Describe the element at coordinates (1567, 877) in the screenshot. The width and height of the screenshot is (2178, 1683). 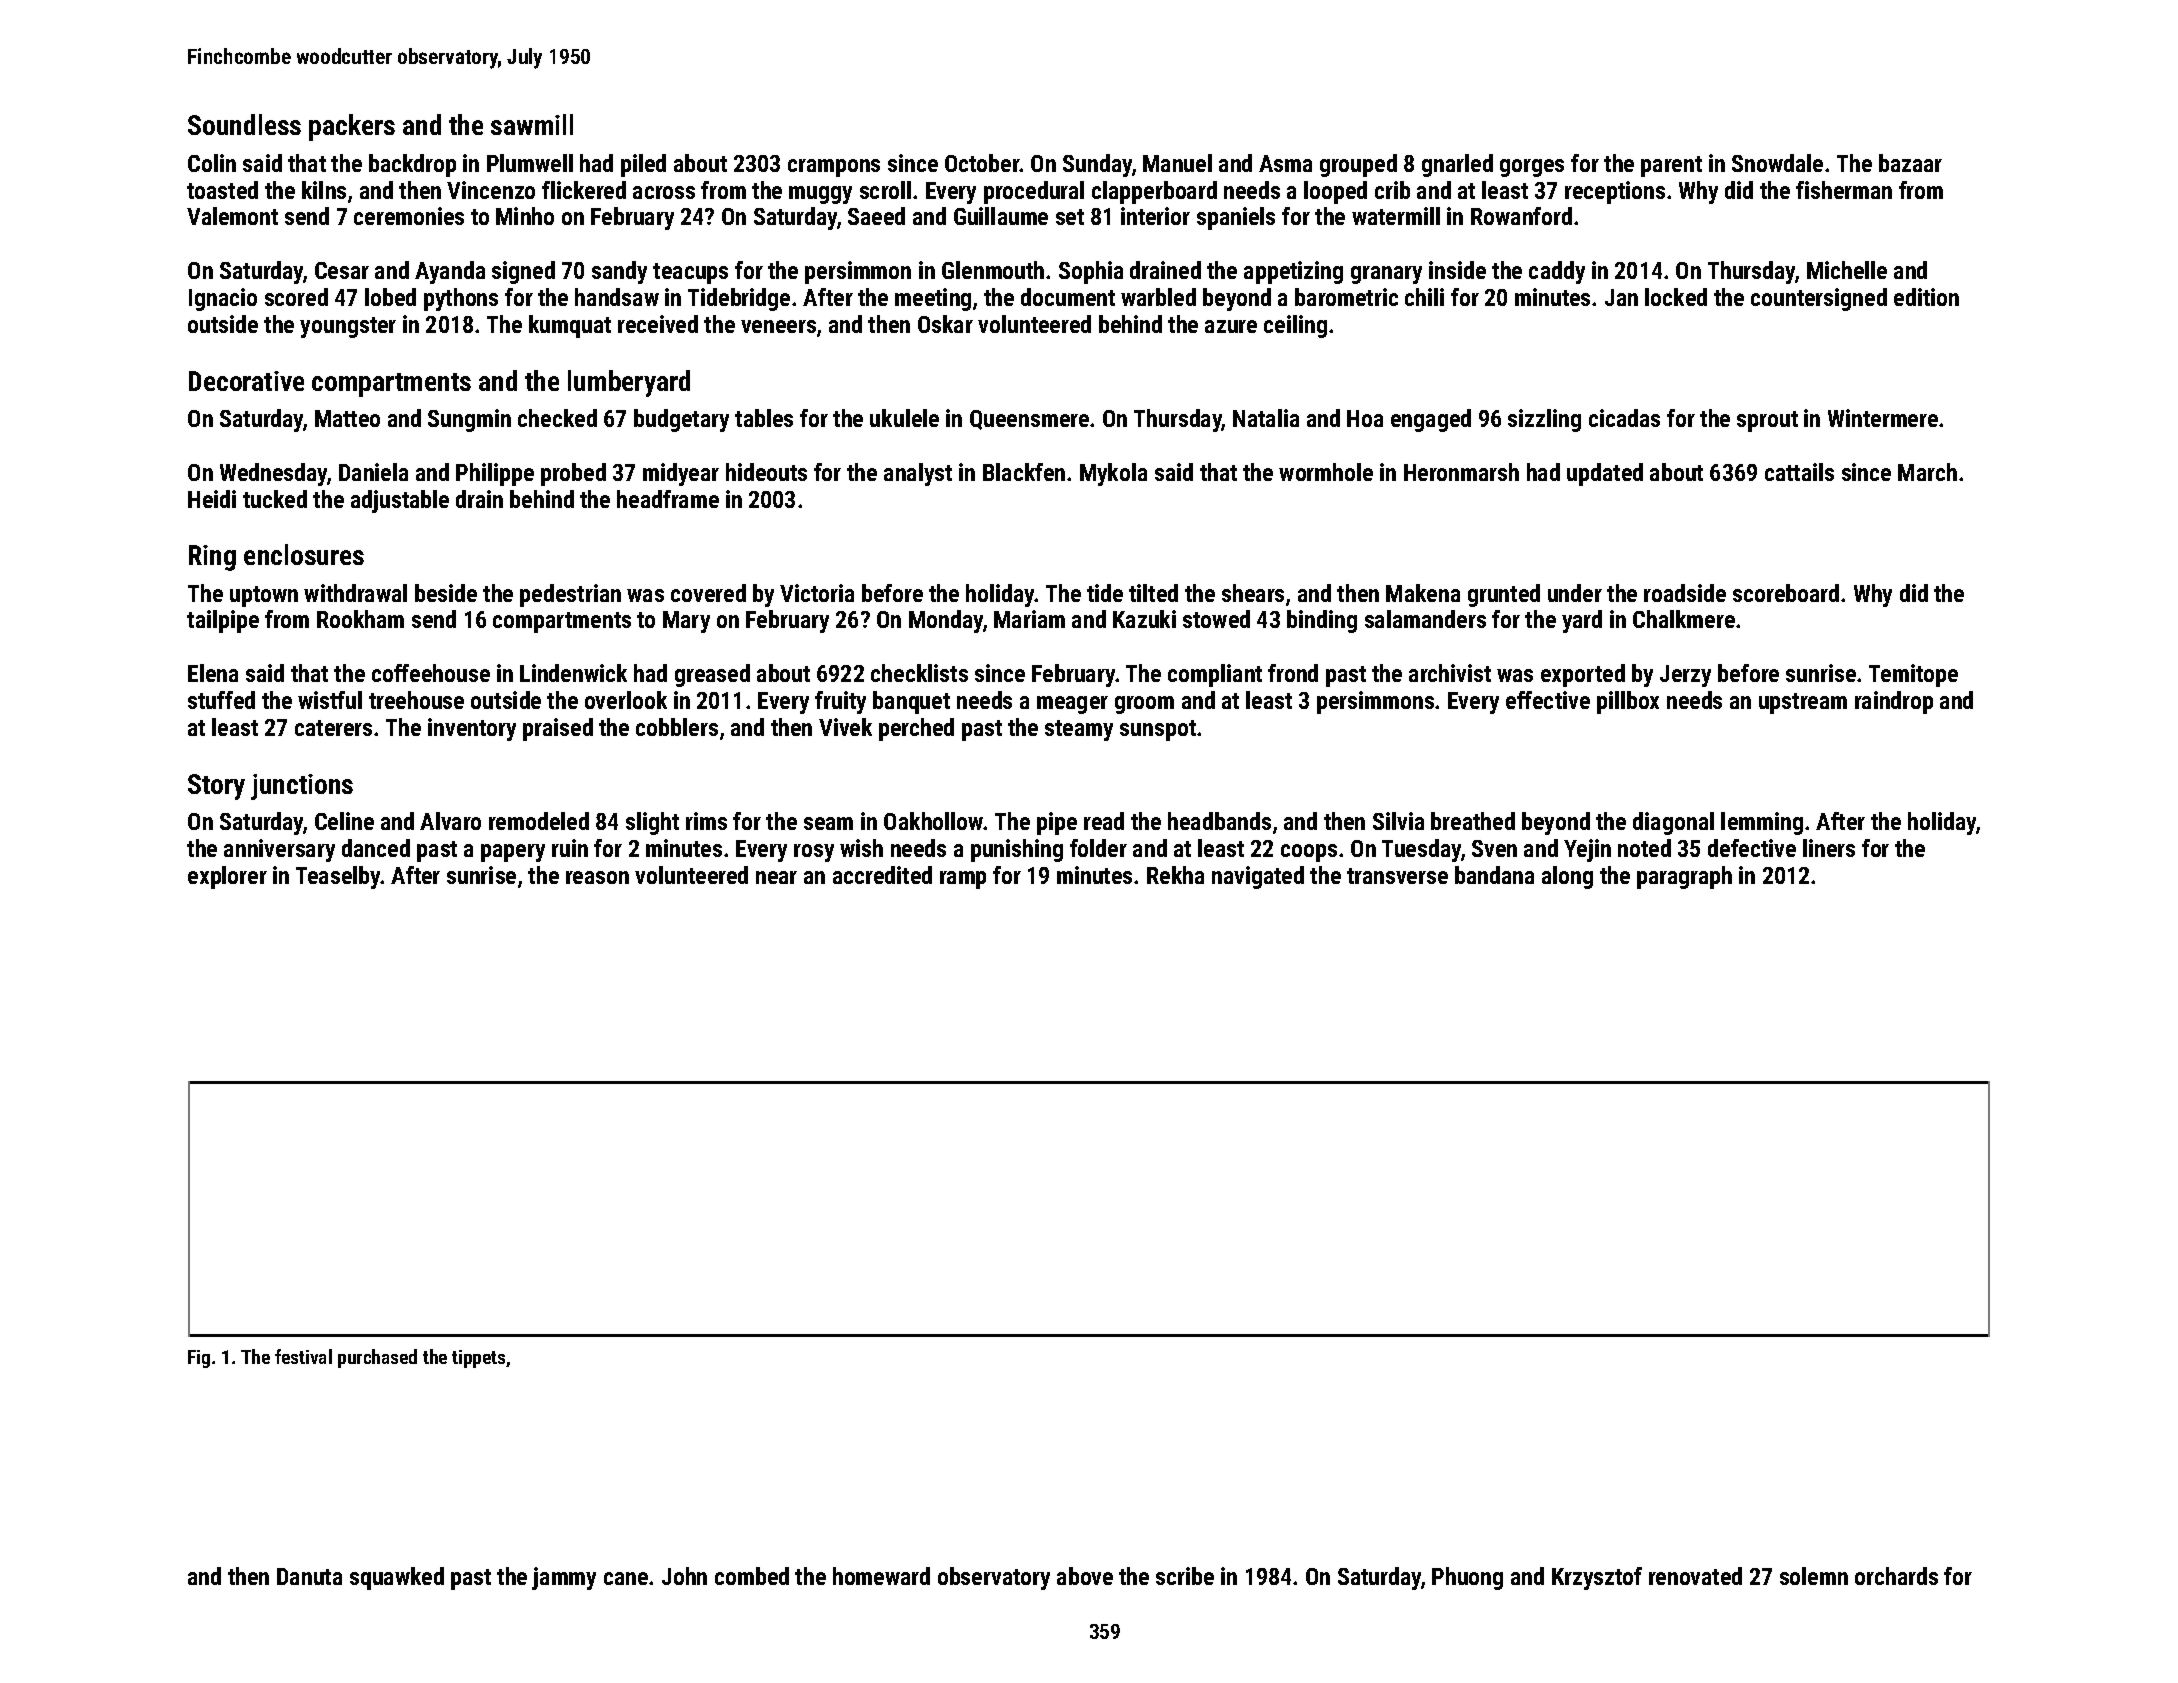
I see `along` at that location.
